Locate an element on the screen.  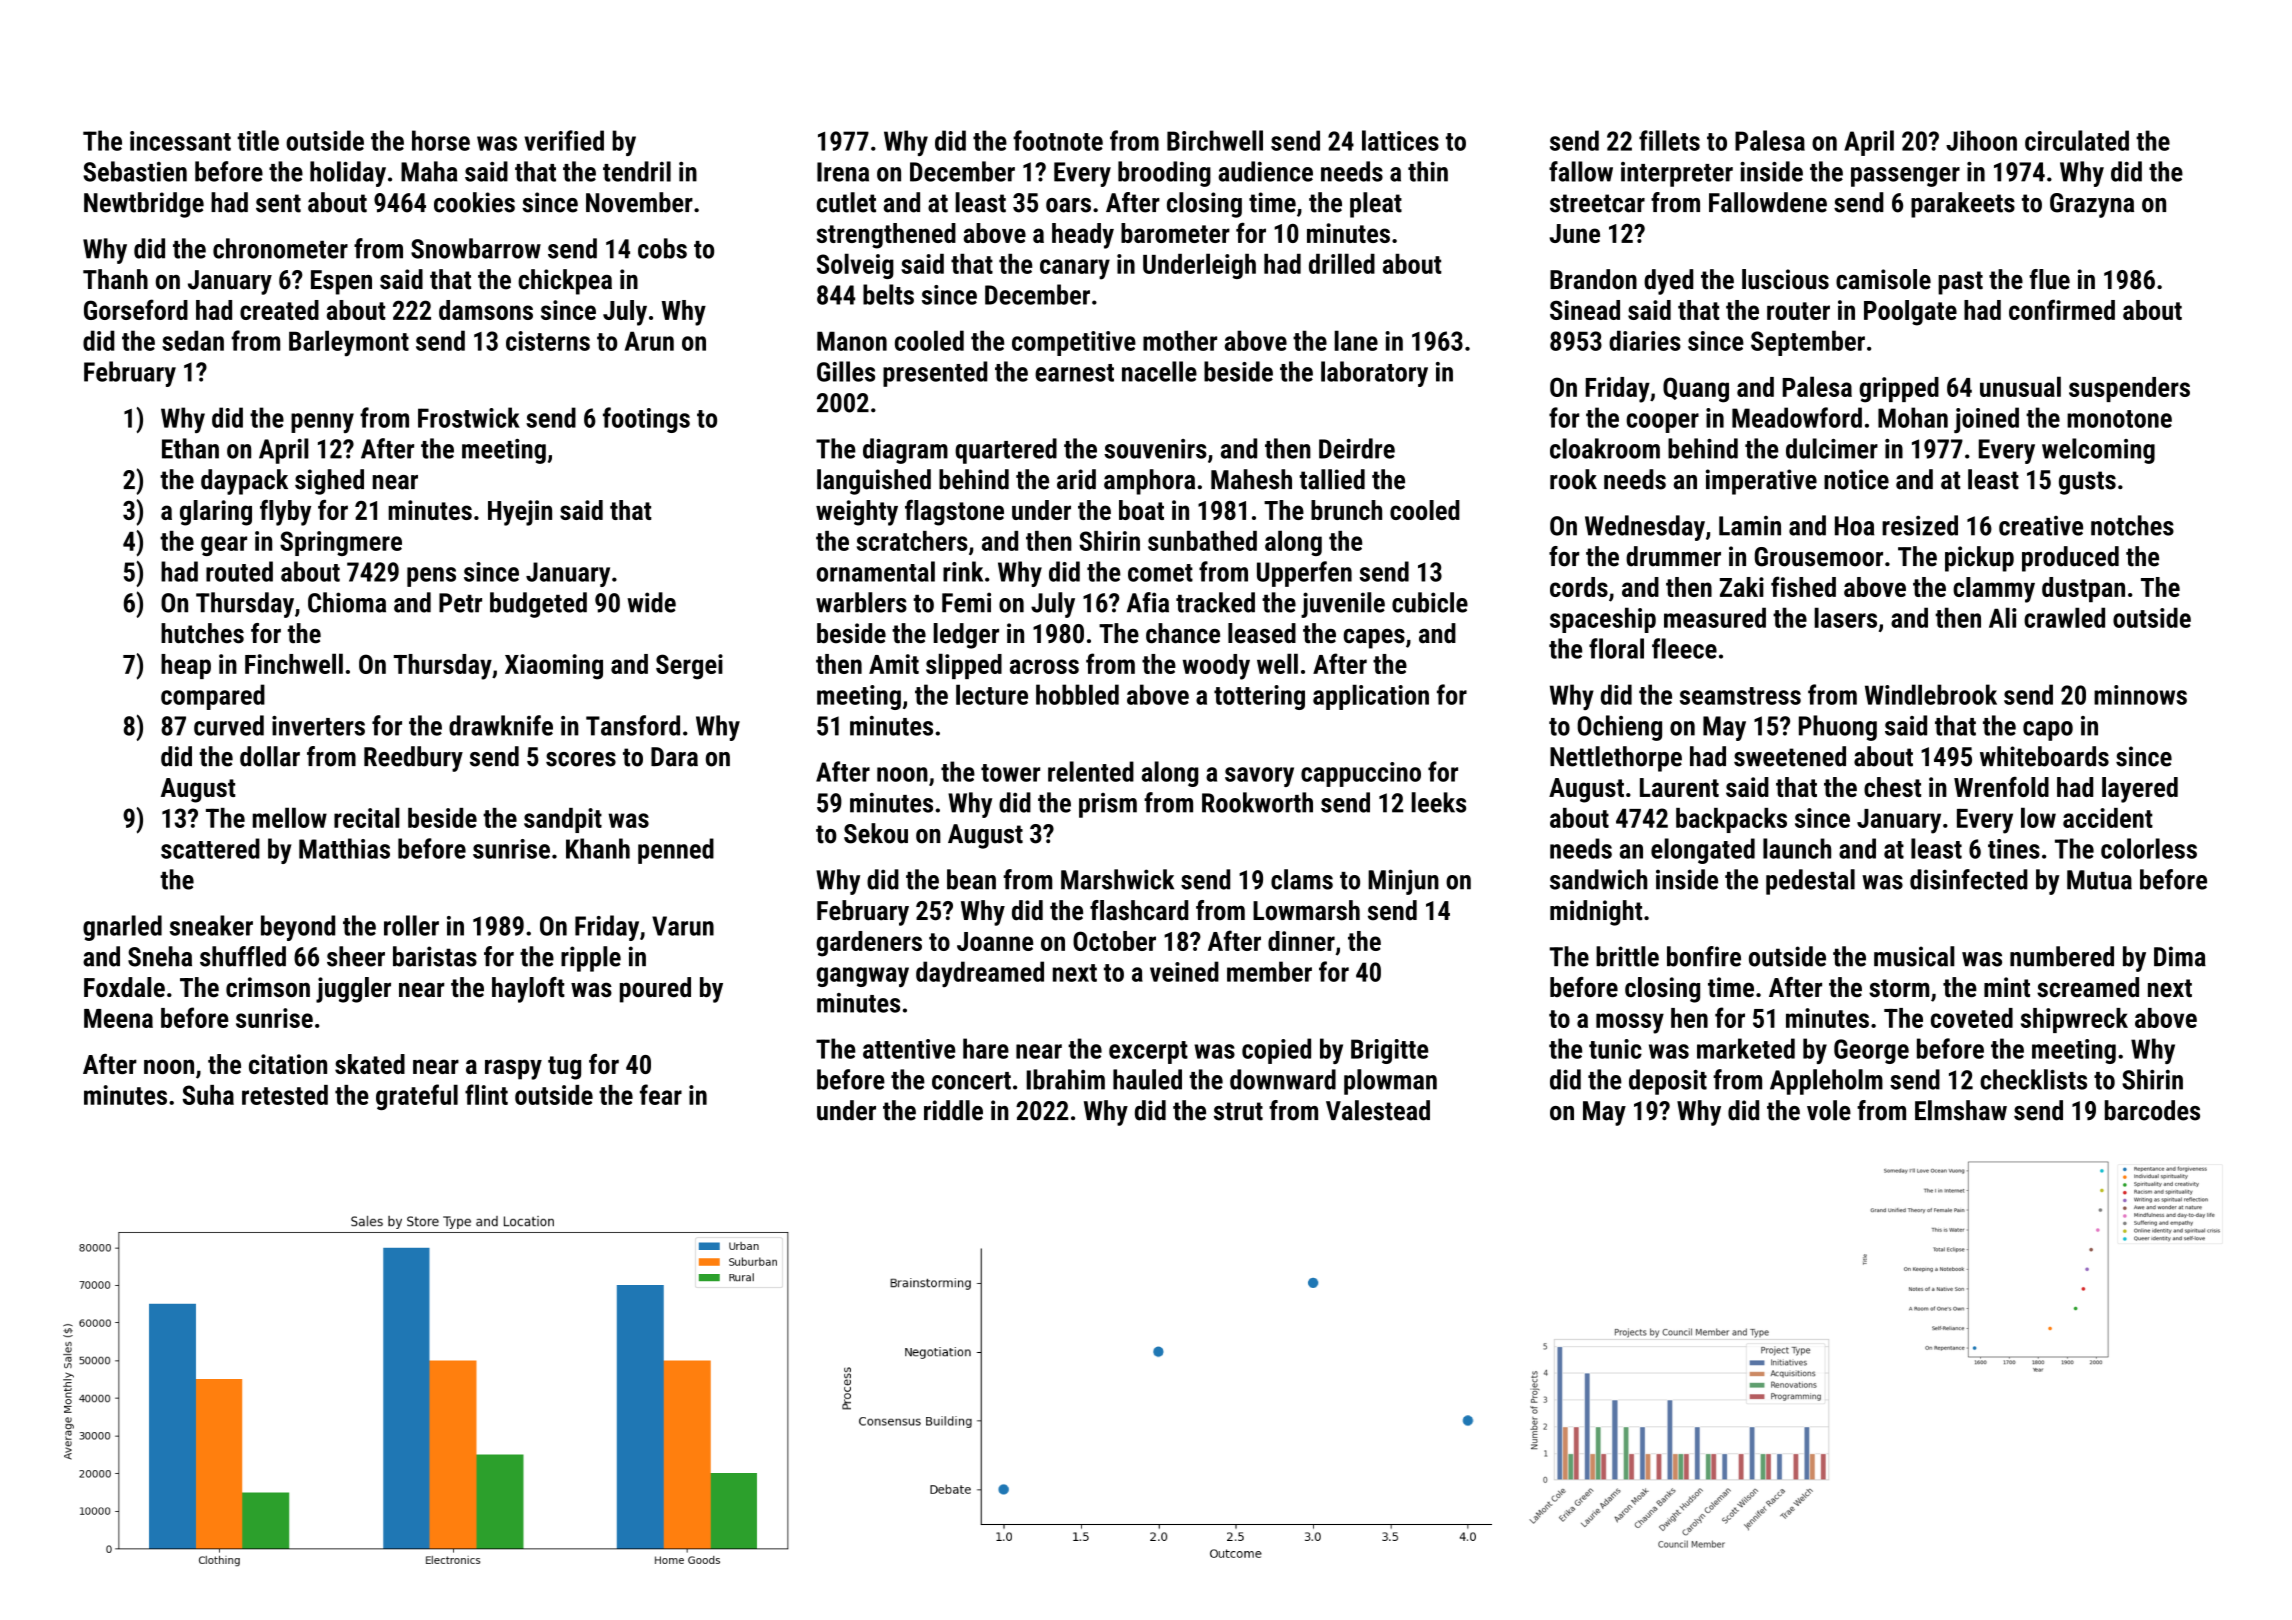
Valestead is located at coordinates (1378, 1110).
